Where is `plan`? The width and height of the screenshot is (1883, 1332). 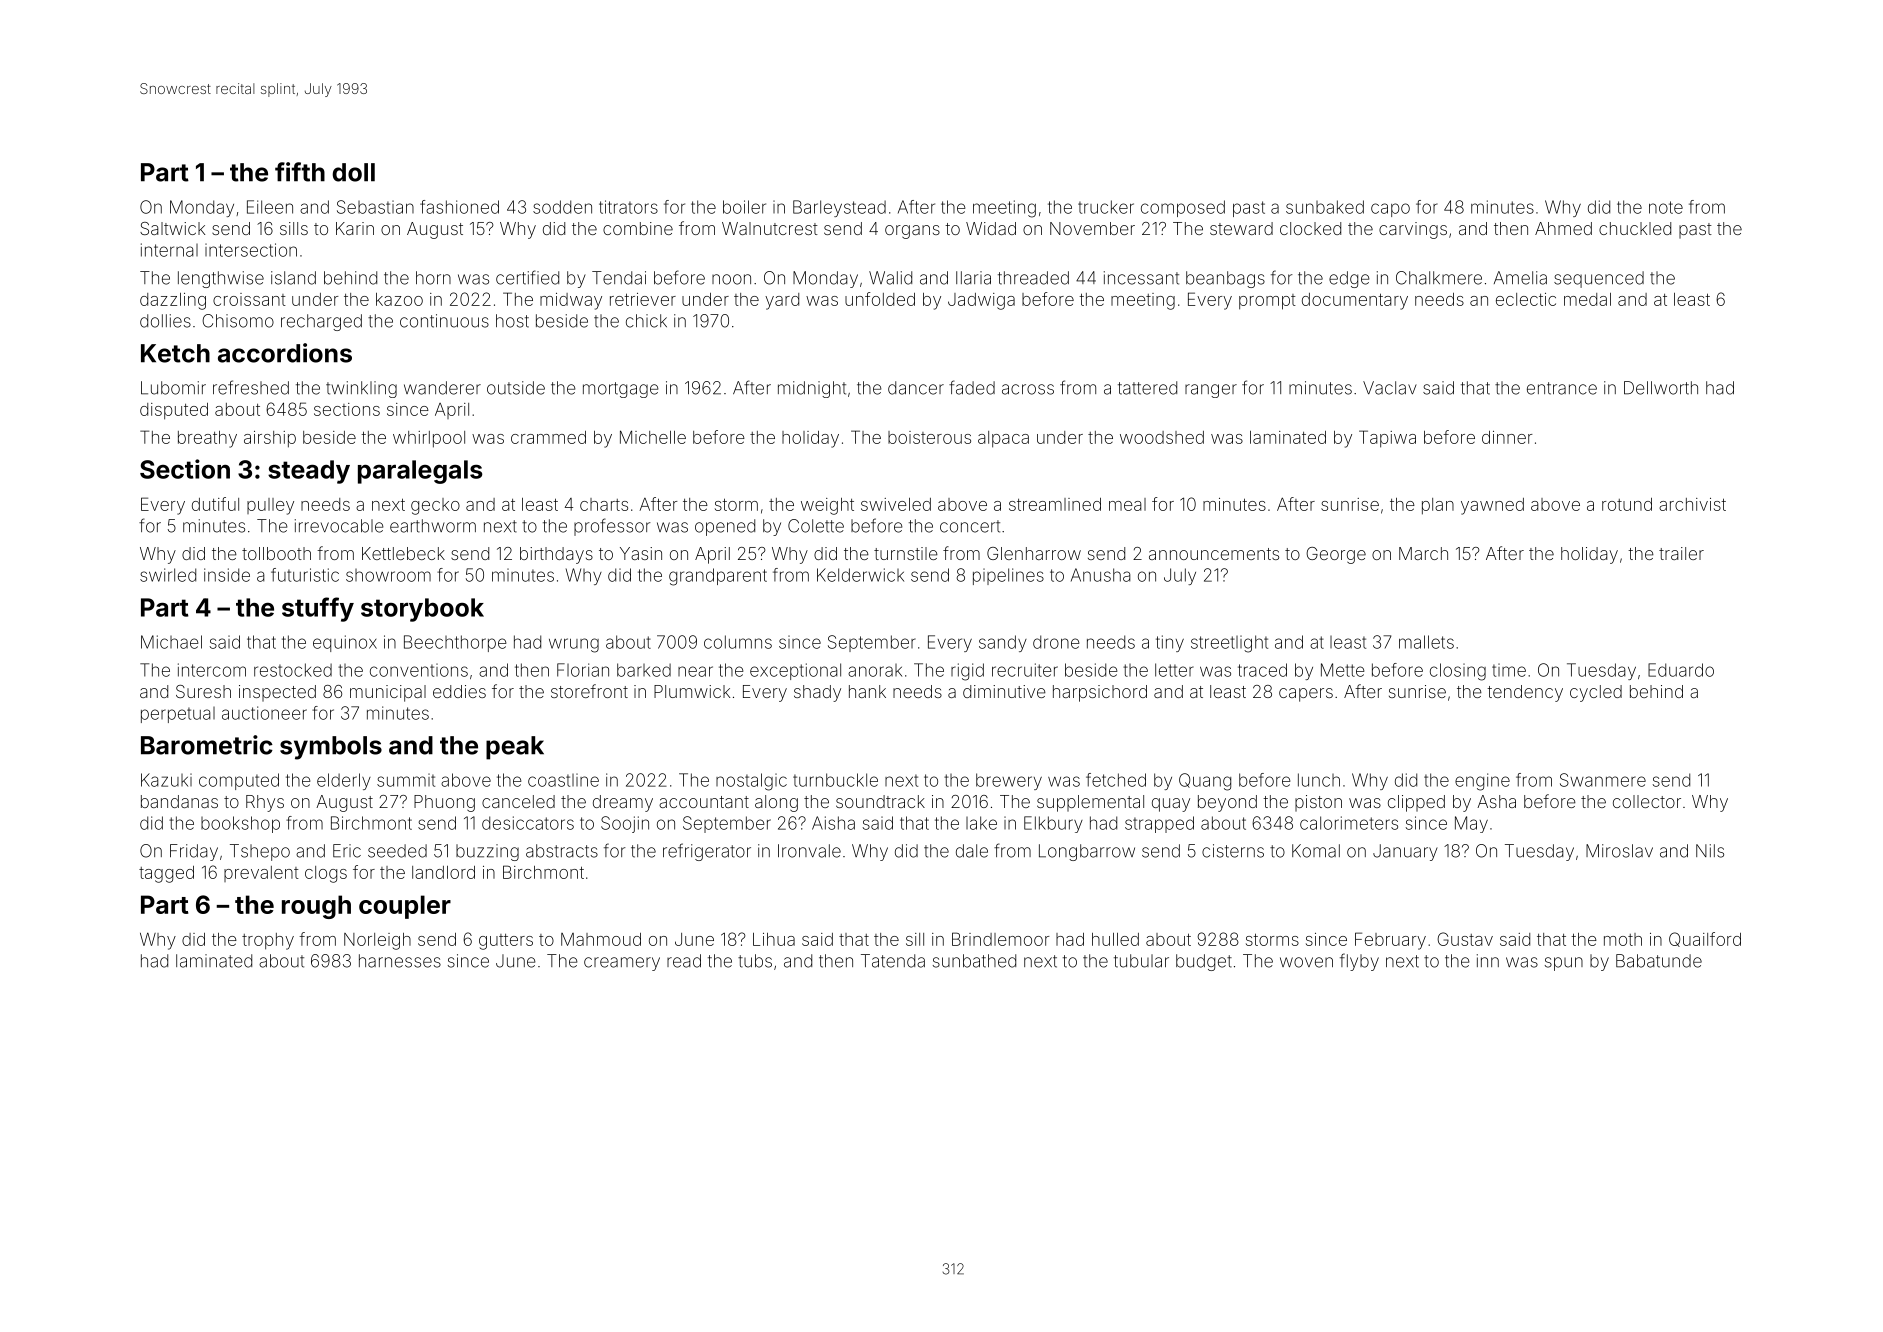
plan is located at coordinates (1438, 506).
